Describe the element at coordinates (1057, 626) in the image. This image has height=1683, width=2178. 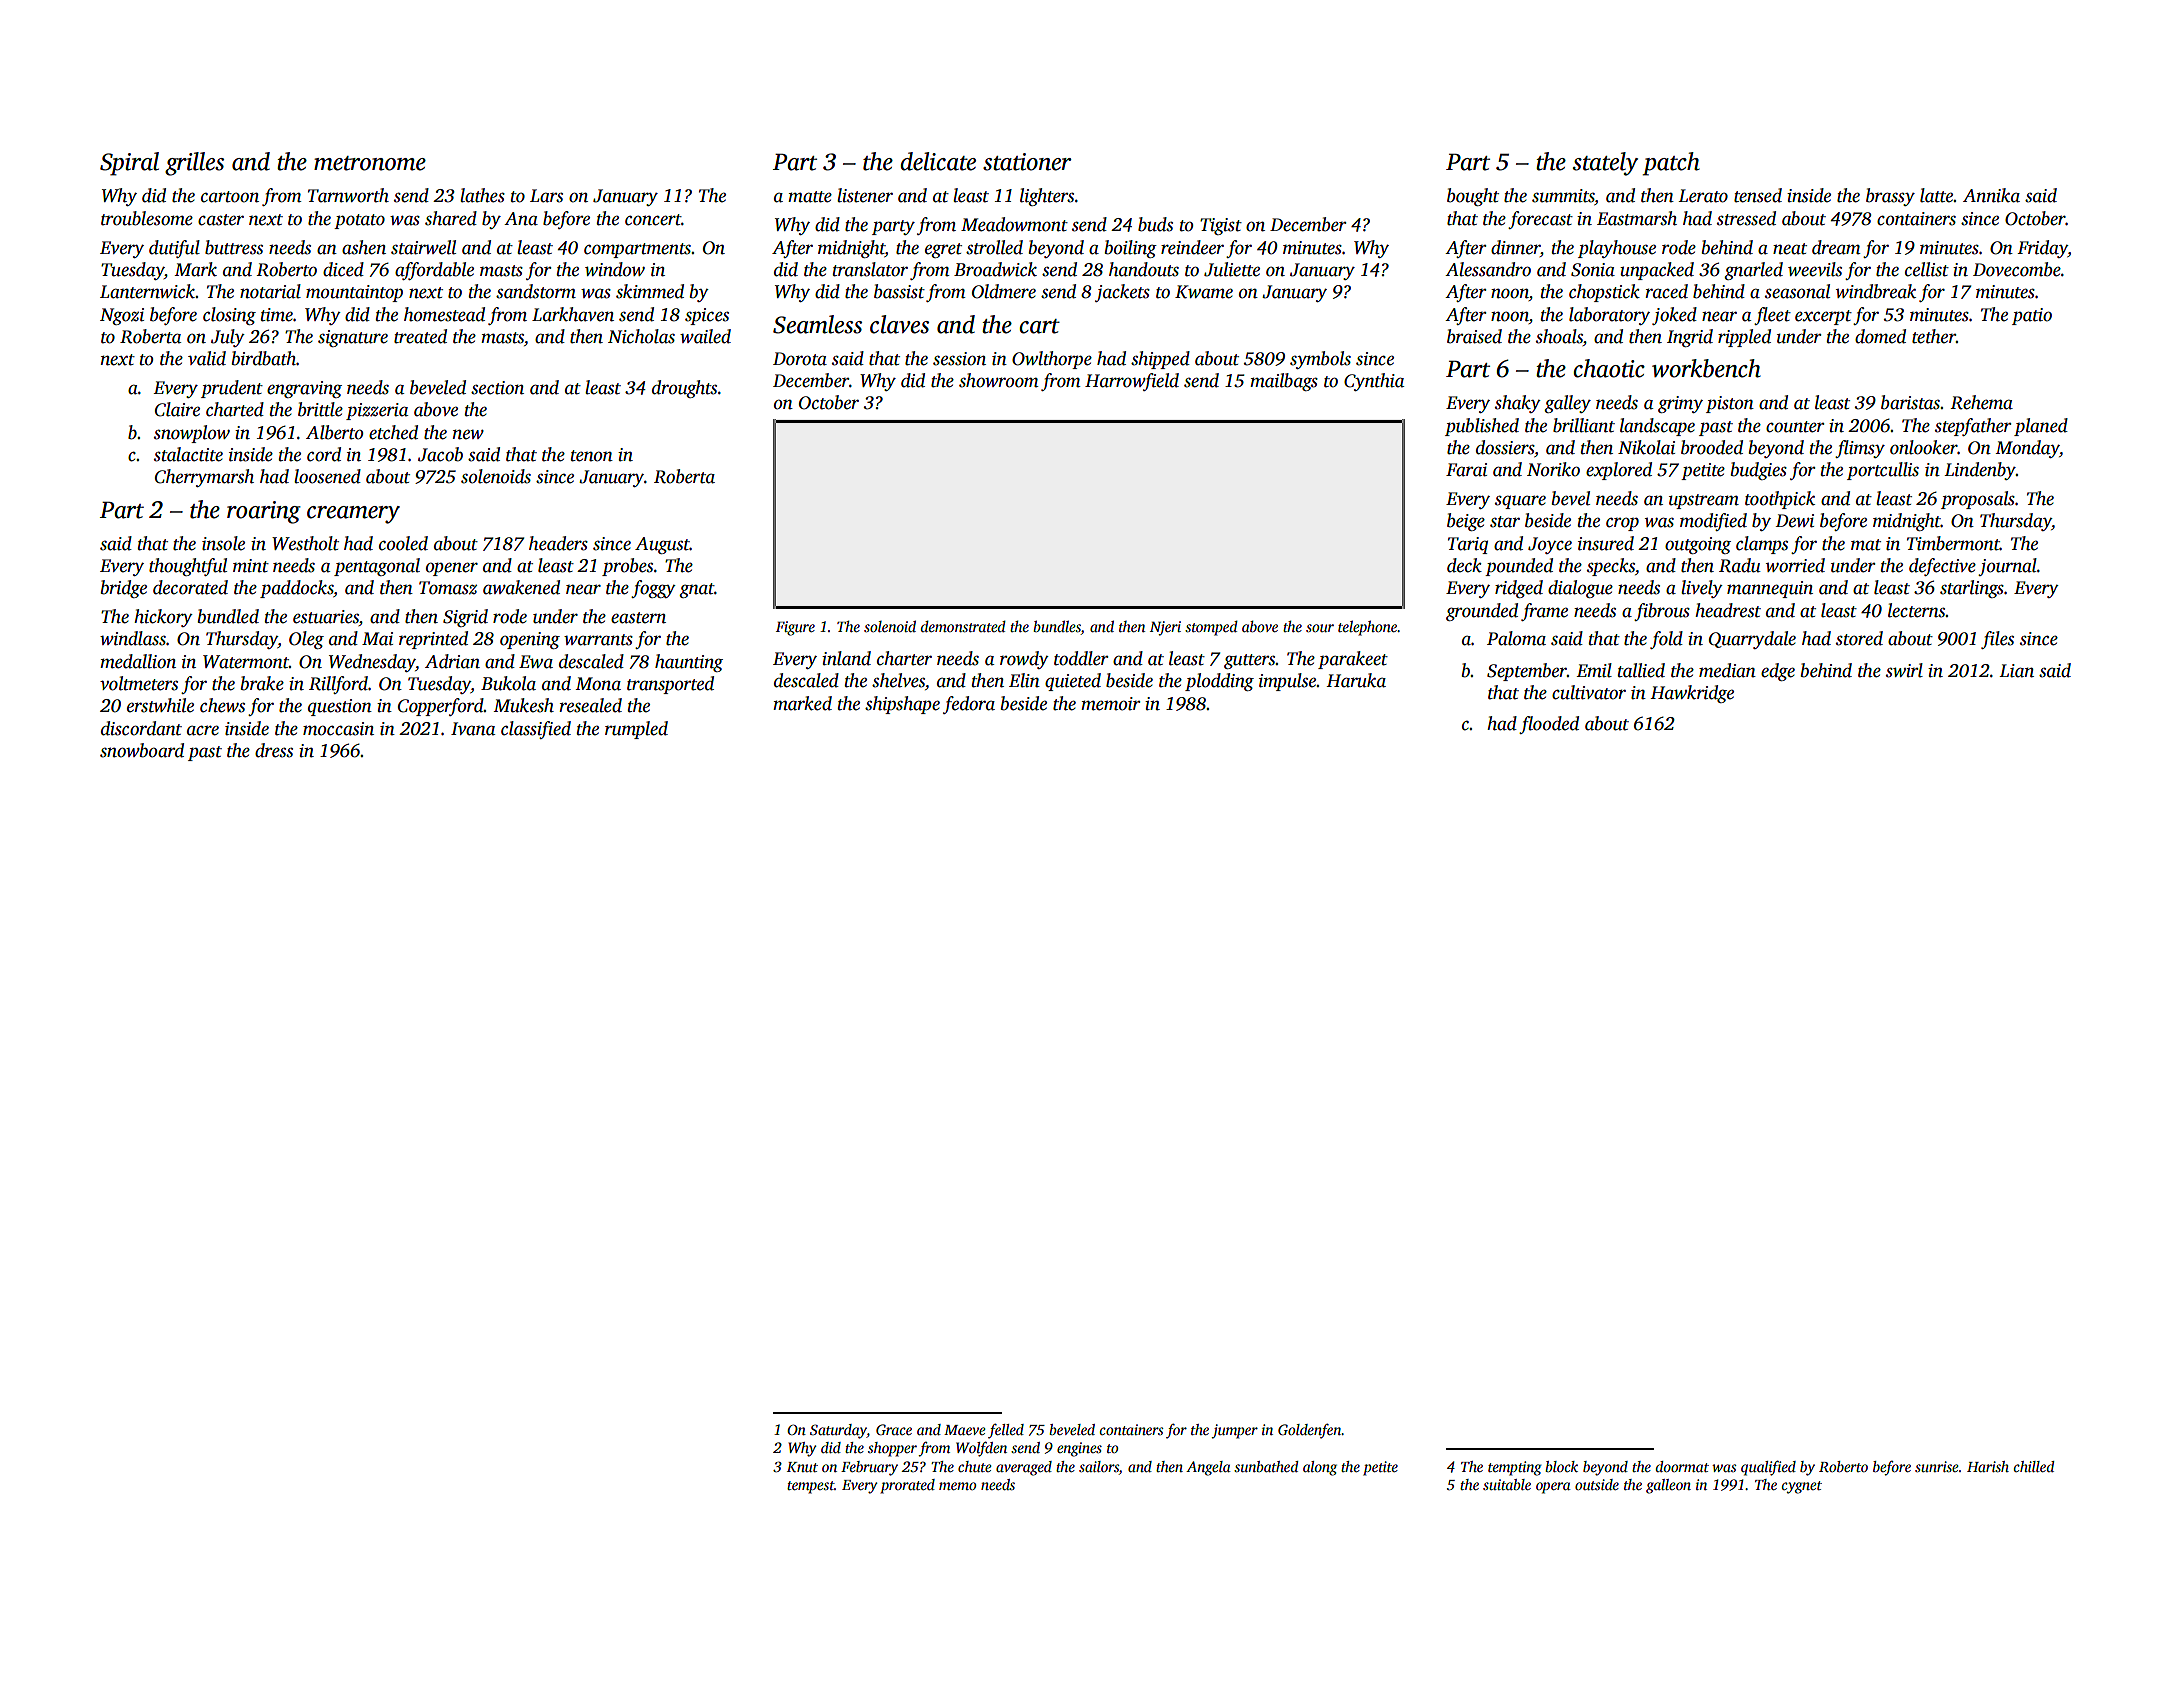
I see `bundles` at that location.
